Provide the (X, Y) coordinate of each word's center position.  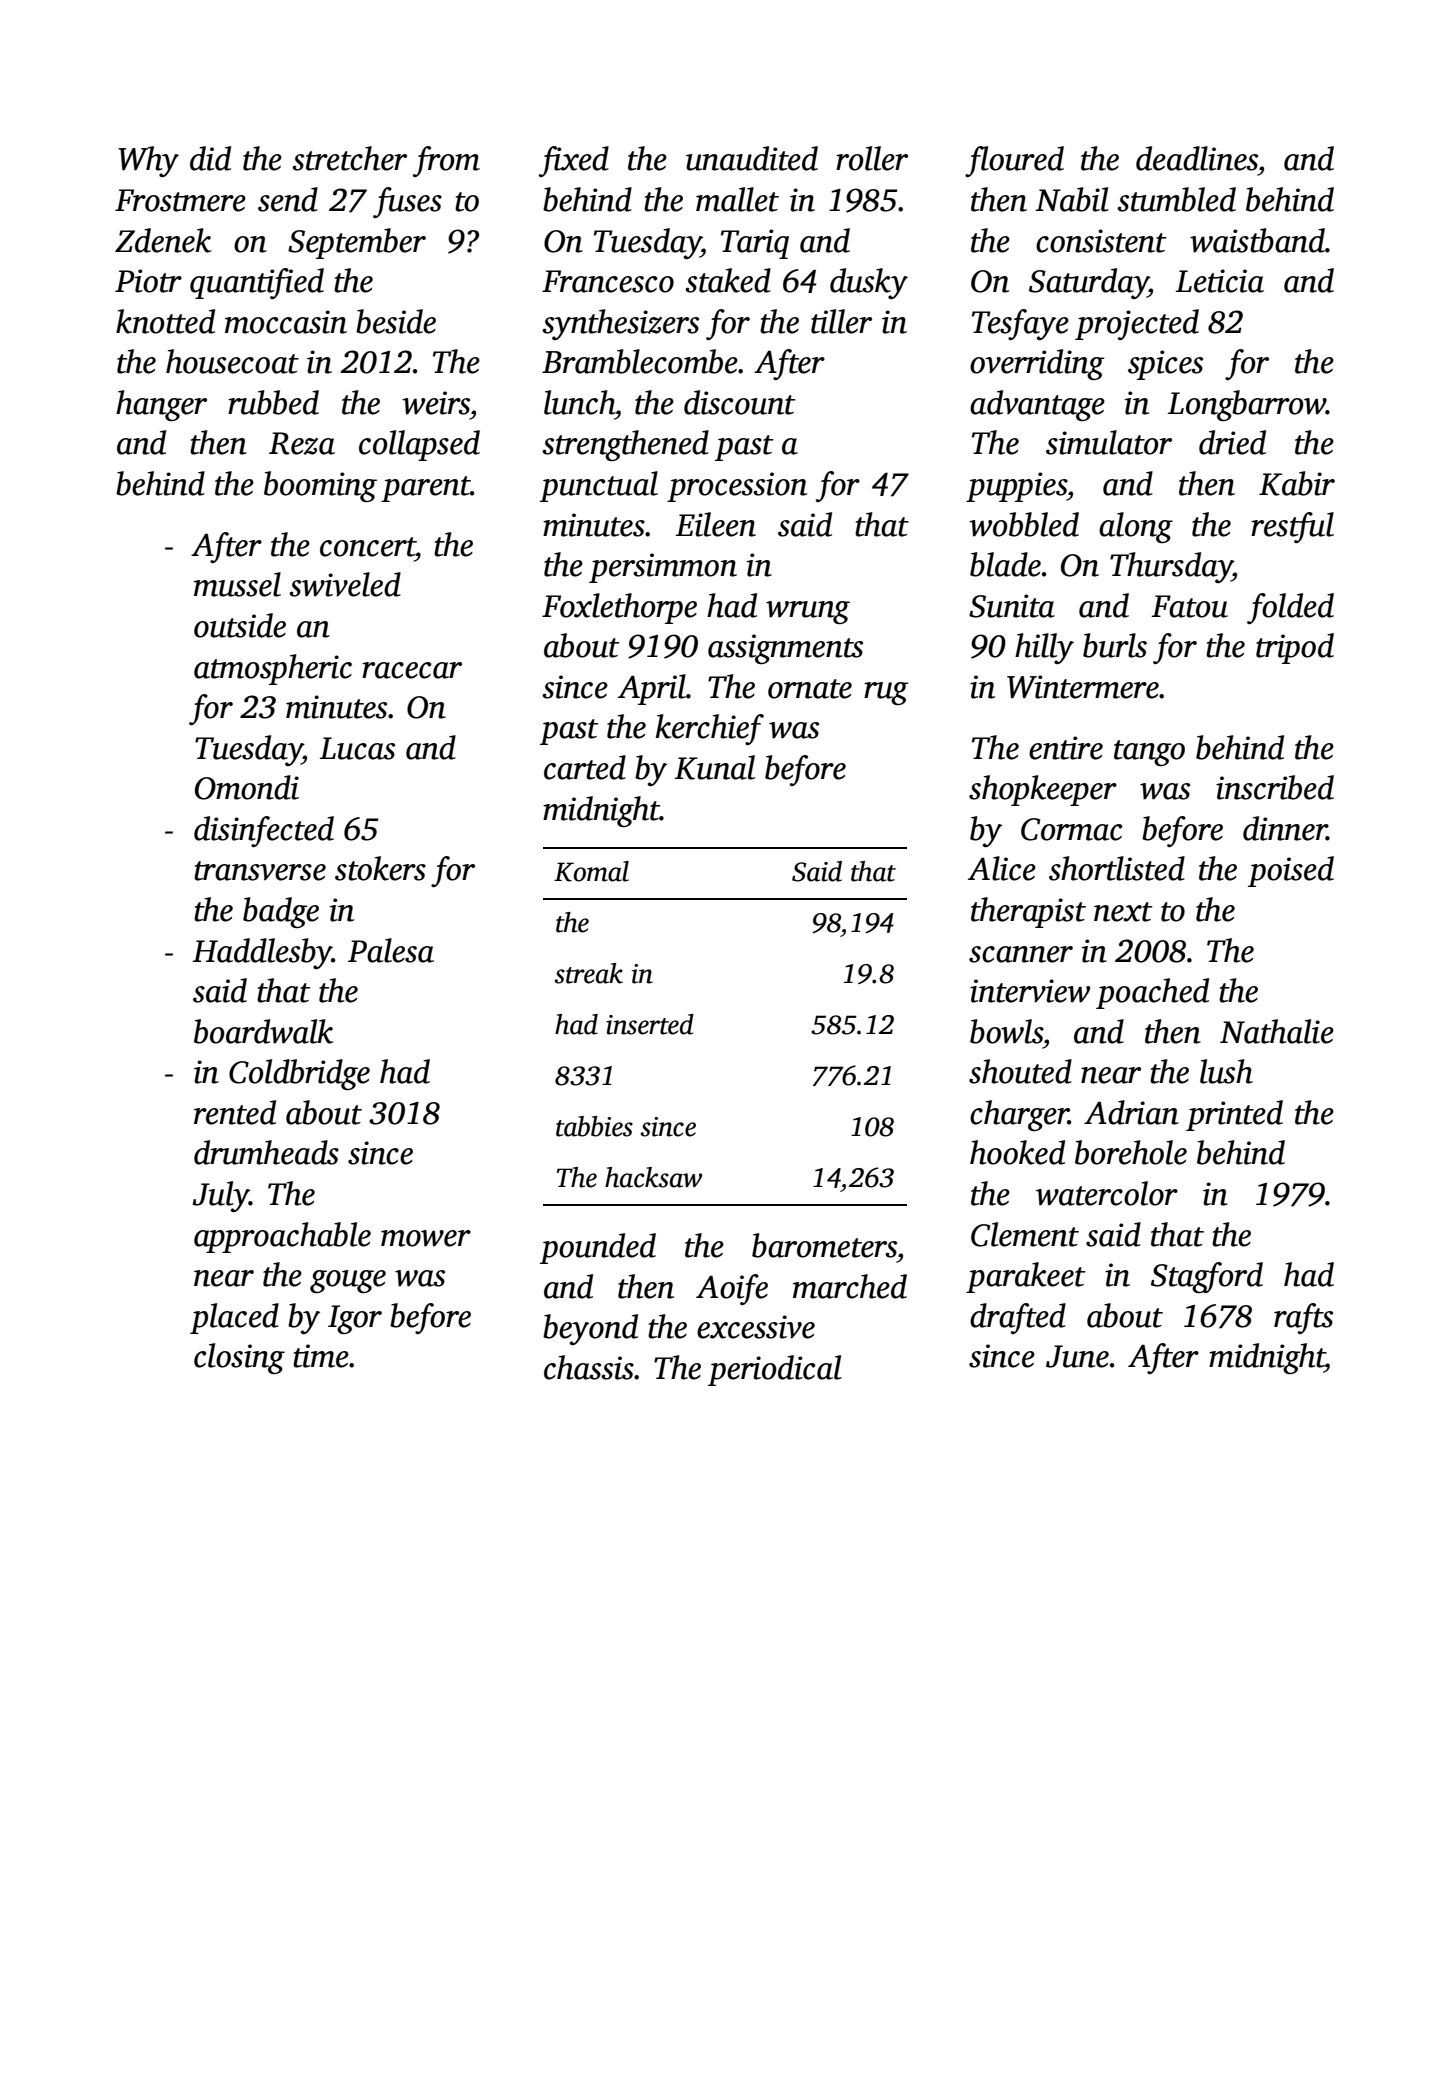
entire (1066, 748)
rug (886, 693)
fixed (574, 161)
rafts (1303, 1318)
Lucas (357, 748)
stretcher (349, 158)
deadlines (1197, 158)
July (220, 1196)
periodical (775, 1370)
